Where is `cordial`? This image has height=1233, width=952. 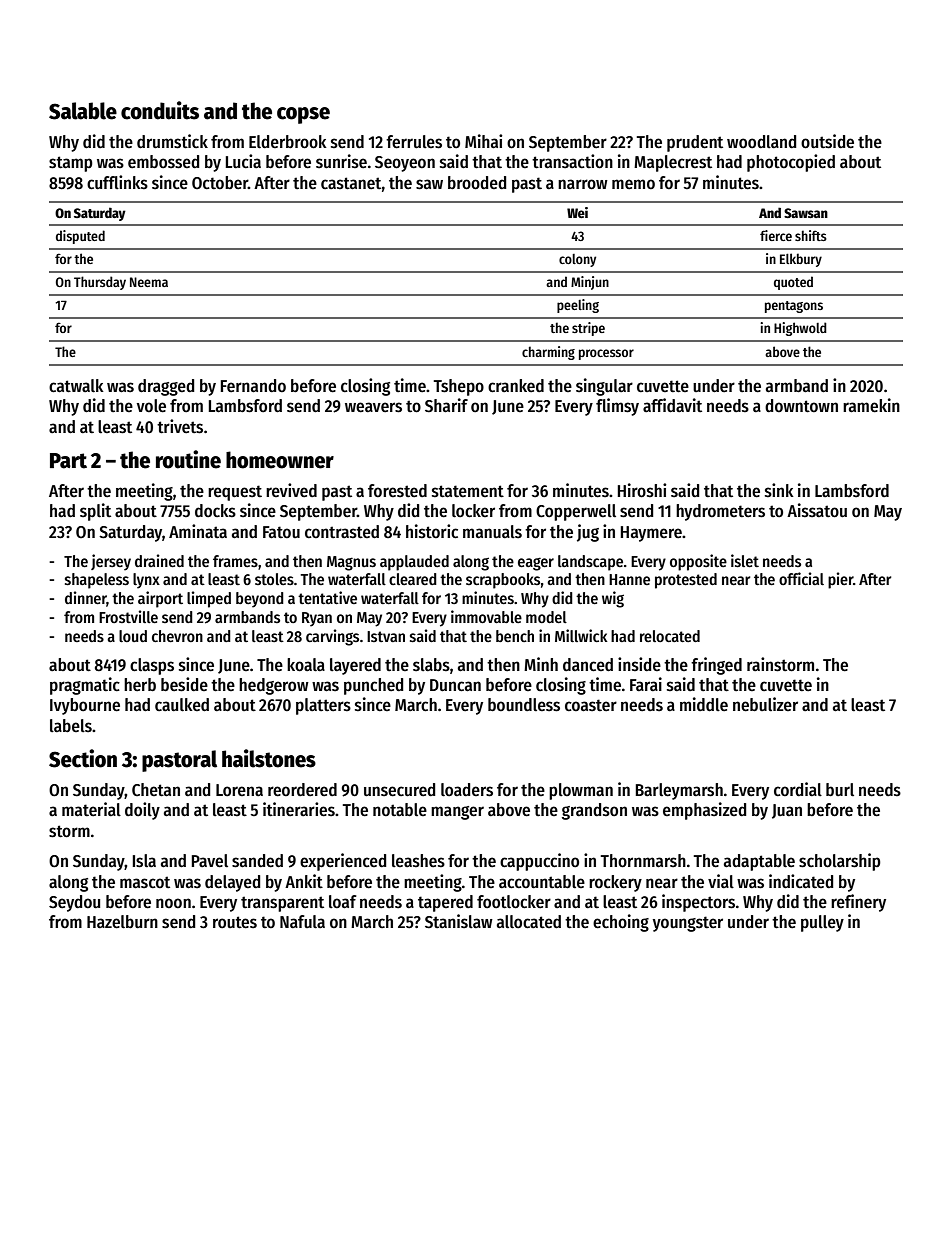 cordial is located at coordinates (798, 789).
